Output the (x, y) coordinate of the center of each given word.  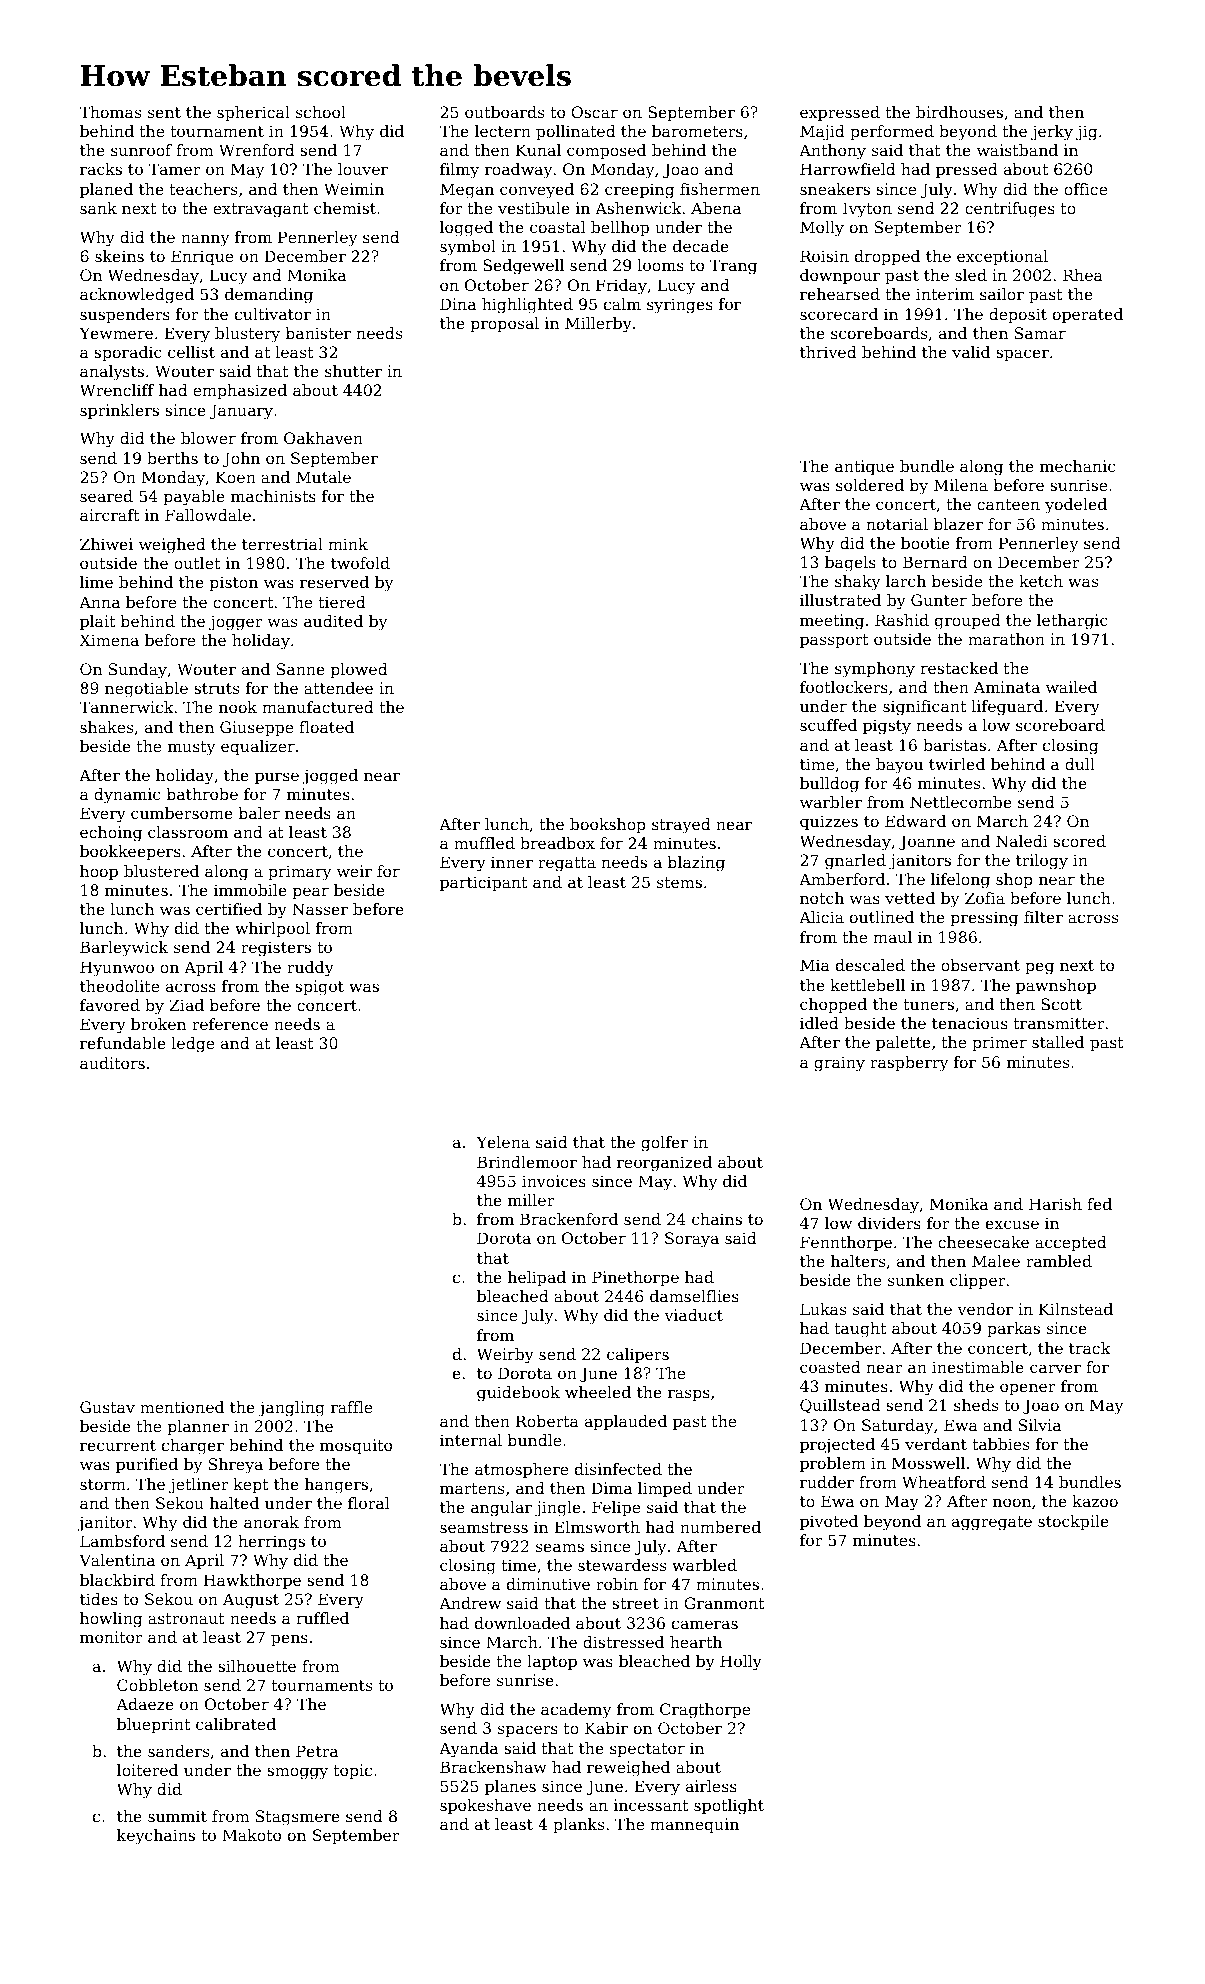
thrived (828, 352)
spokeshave (485, 1807)
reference (230, 1024)
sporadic (128, 354)
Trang (733, 267)
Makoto (251, 1835)
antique (864, 468)
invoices (554, 1181)
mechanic (1077, 466)
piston (234, 584)
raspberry (909, 1064)
